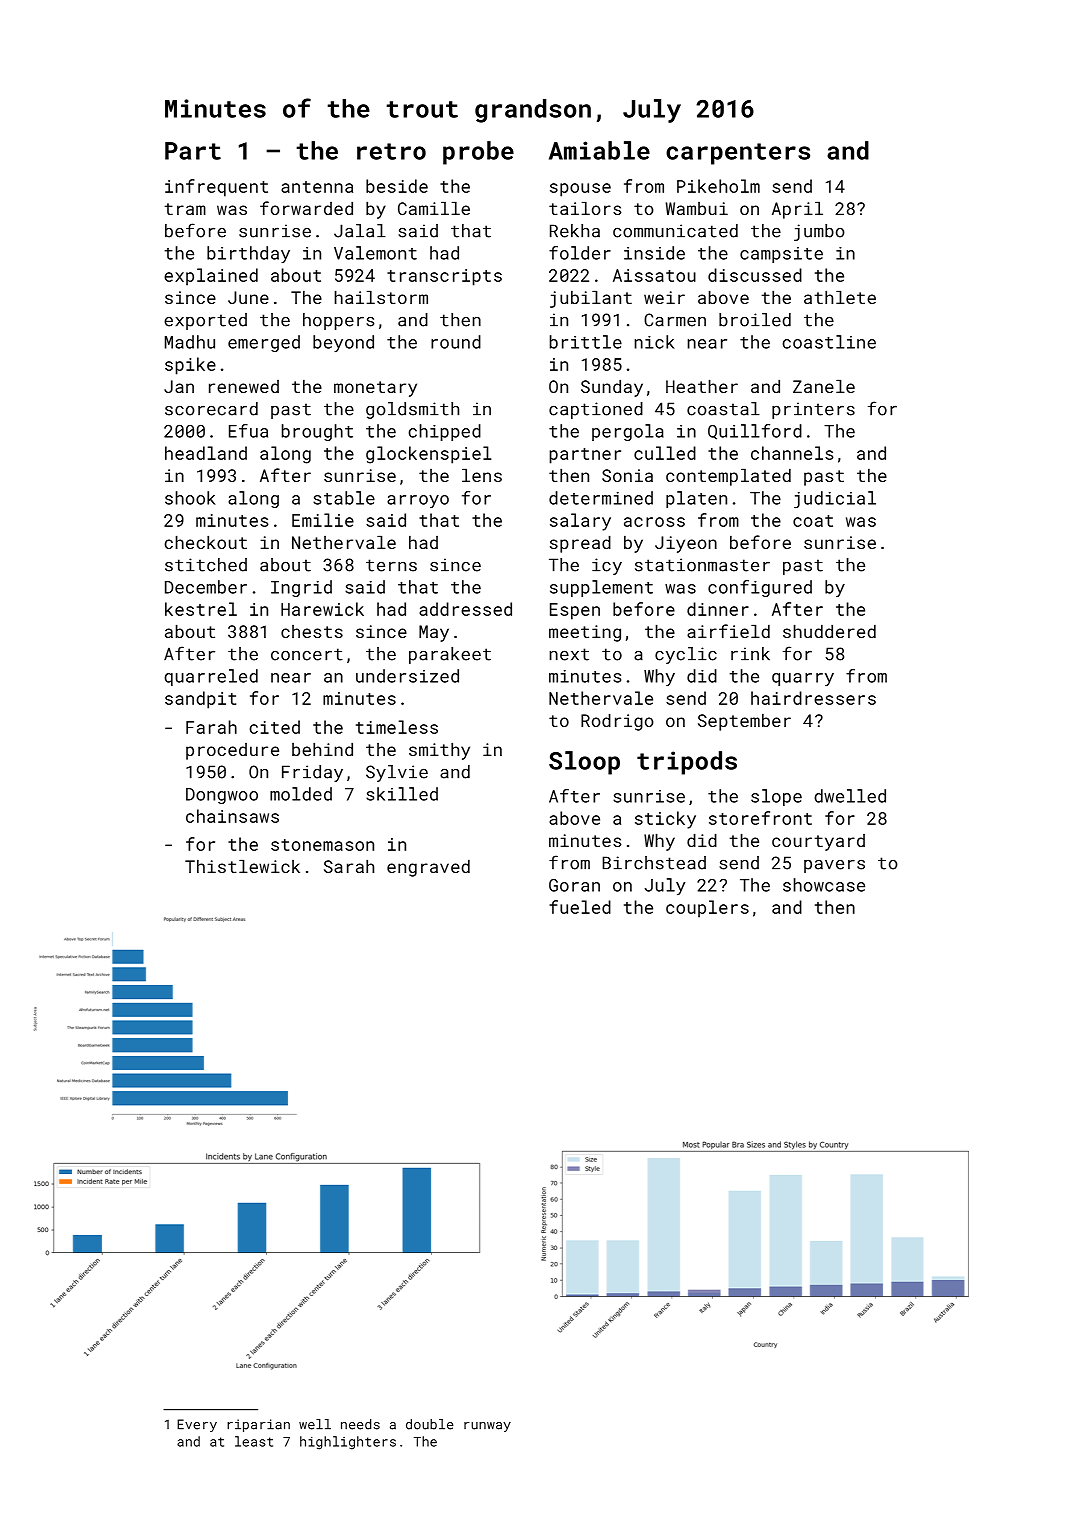 The image size is (1069, 1518). I want to click on jubilant, so click(591, 299).
